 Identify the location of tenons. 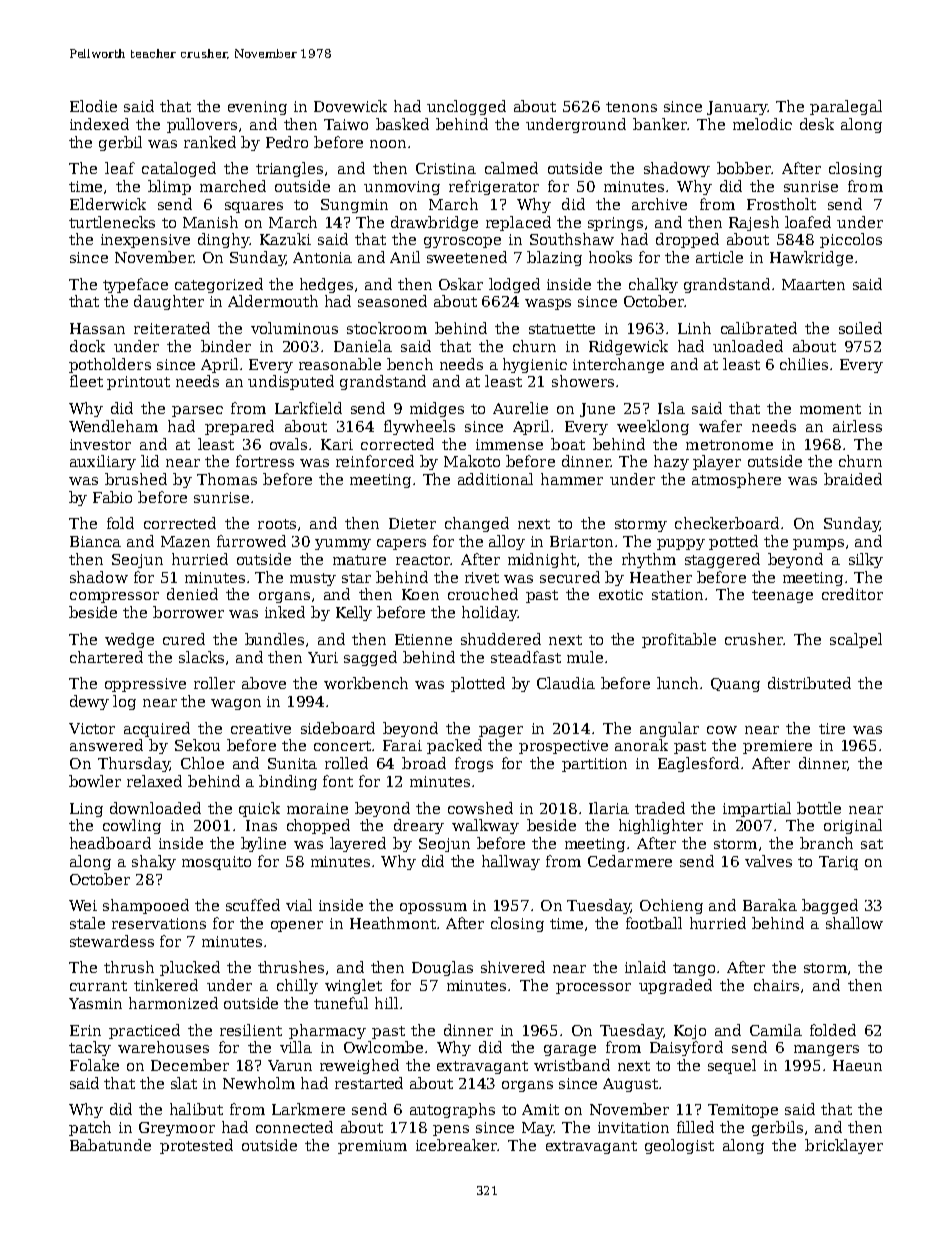
(631, 107).
